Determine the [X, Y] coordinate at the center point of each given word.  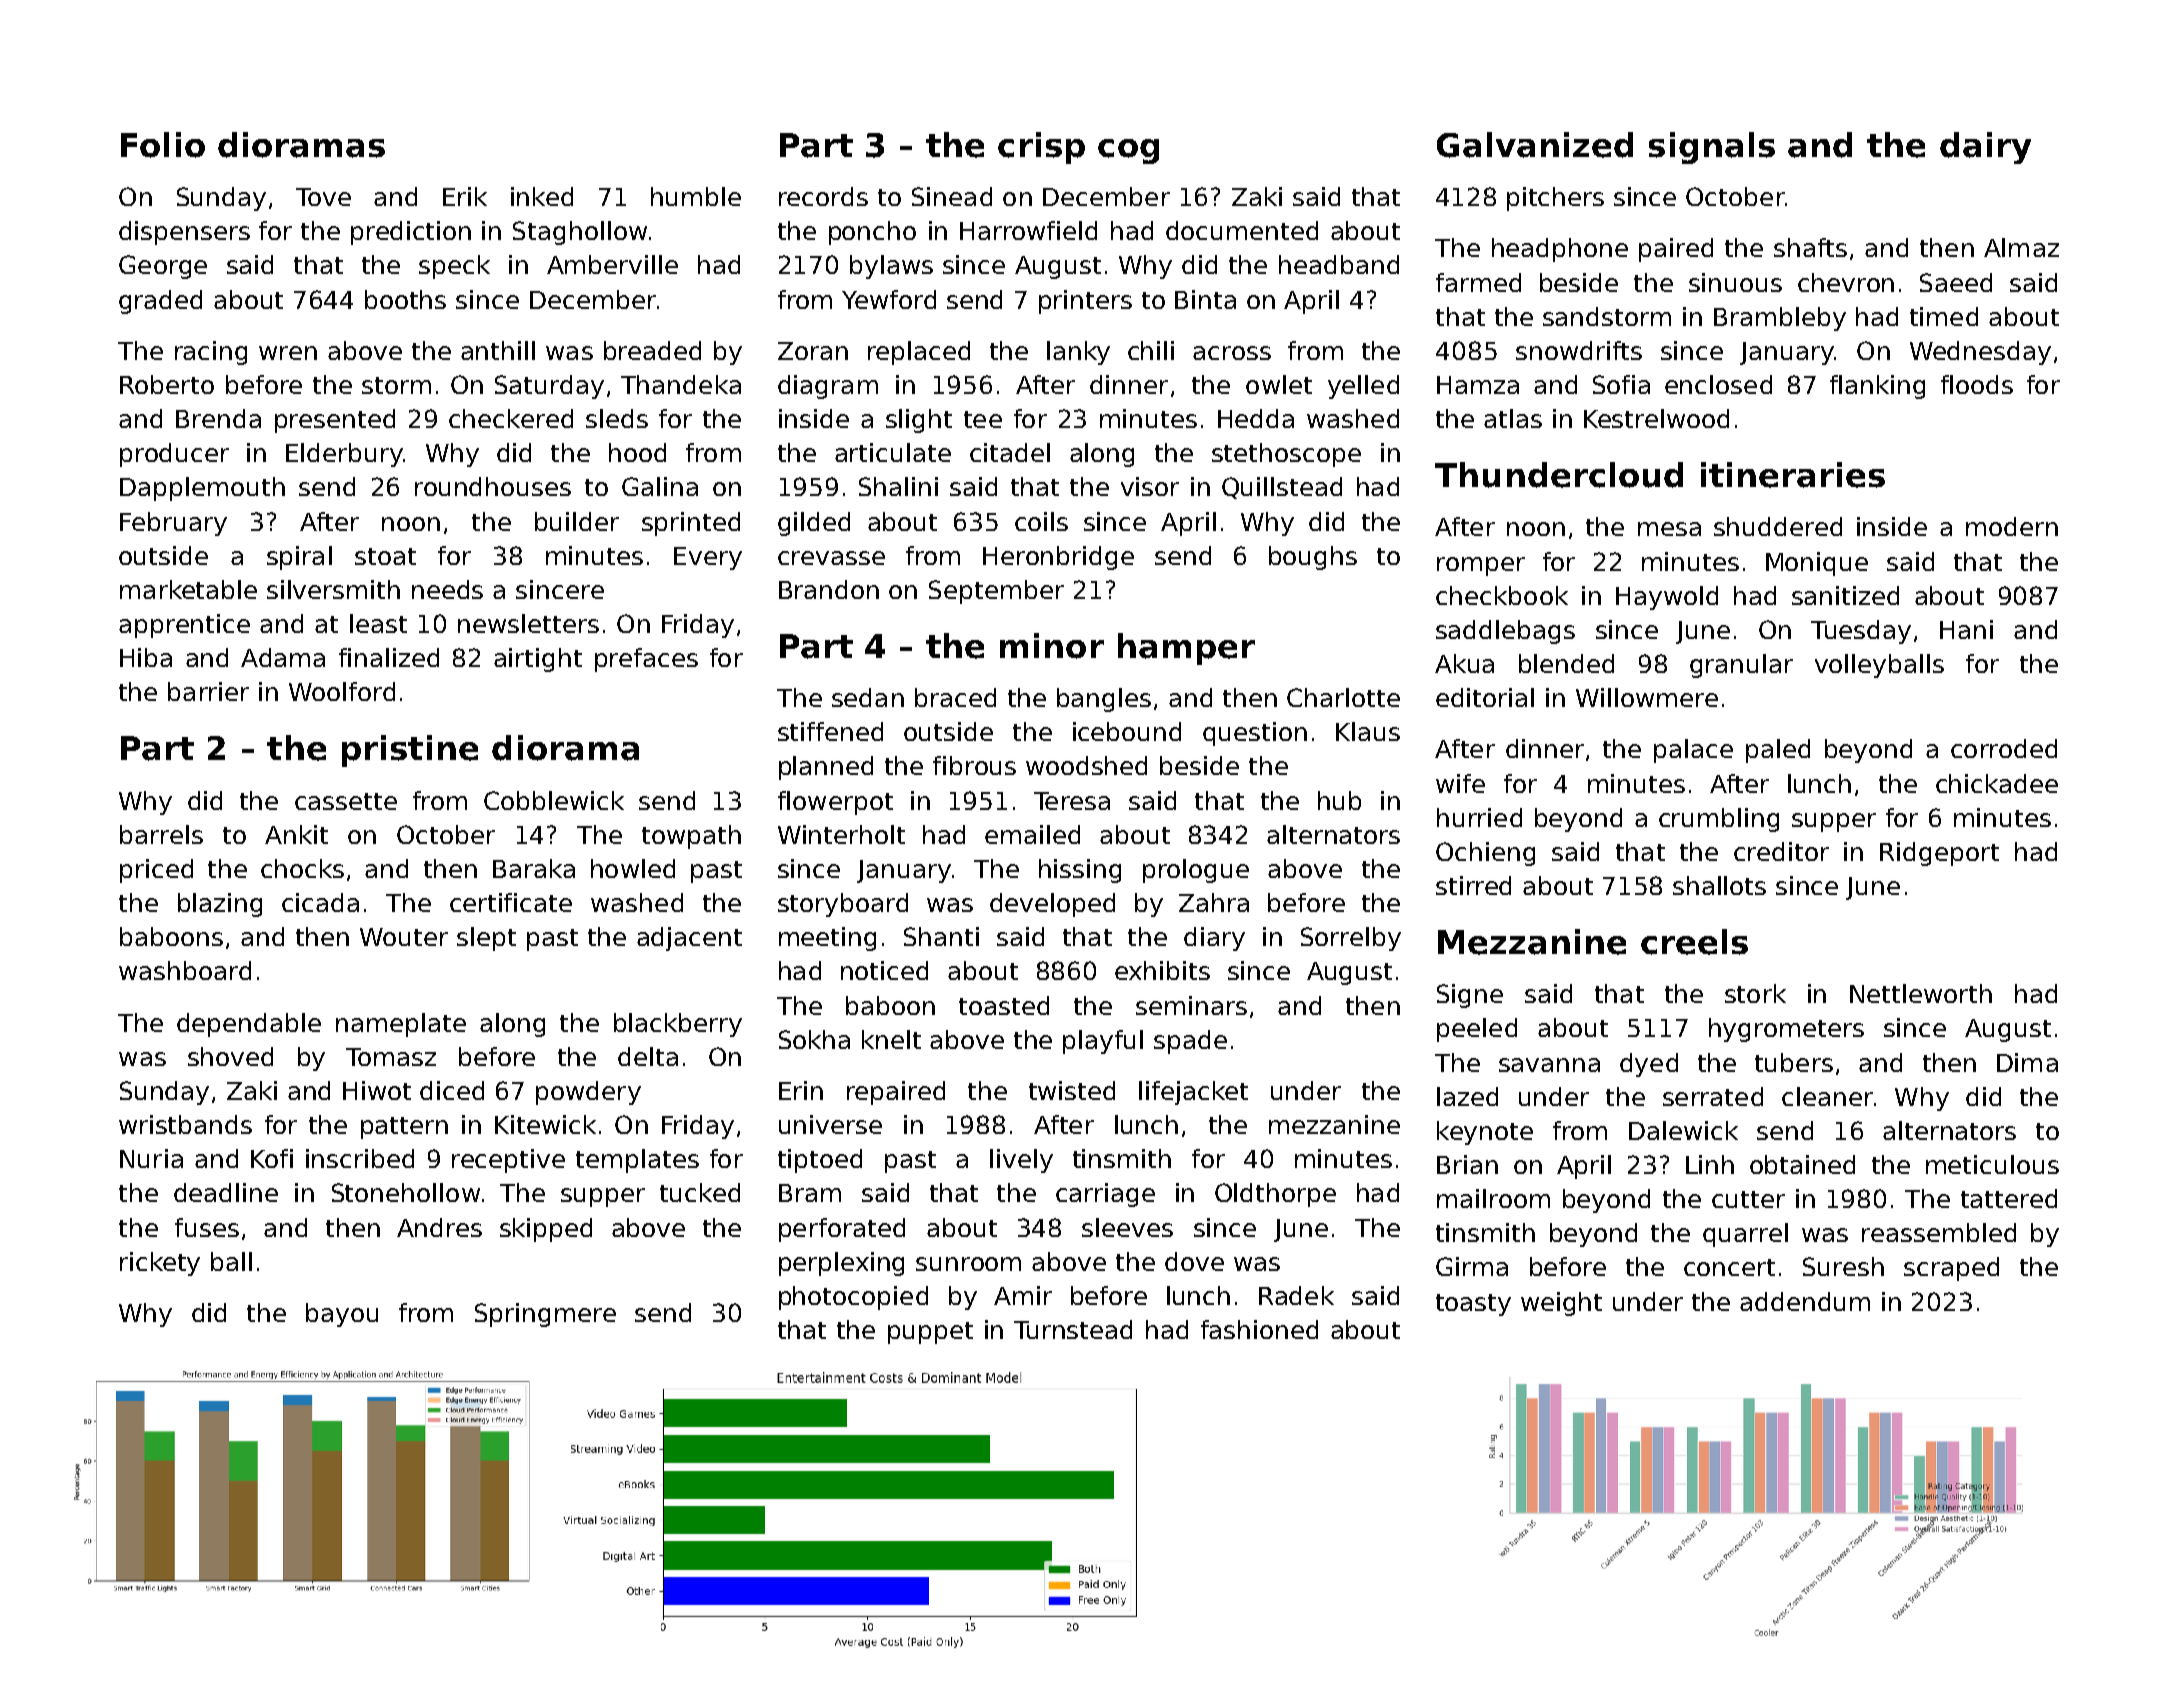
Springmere [545, 1315]
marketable [188, 589]
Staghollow [580, 233]
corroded [2004, 748]
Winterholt [841, 834]
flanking [1877, 387]
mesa [1669, 529]
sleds [617, 418]
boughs [1313, 558]
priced [156, 871]
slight [919, 421]
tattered [2009, 1198]
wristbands [185, 1124]
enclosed [1718, 384]
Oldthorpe [1275, 1195]
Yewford [889, 299]
